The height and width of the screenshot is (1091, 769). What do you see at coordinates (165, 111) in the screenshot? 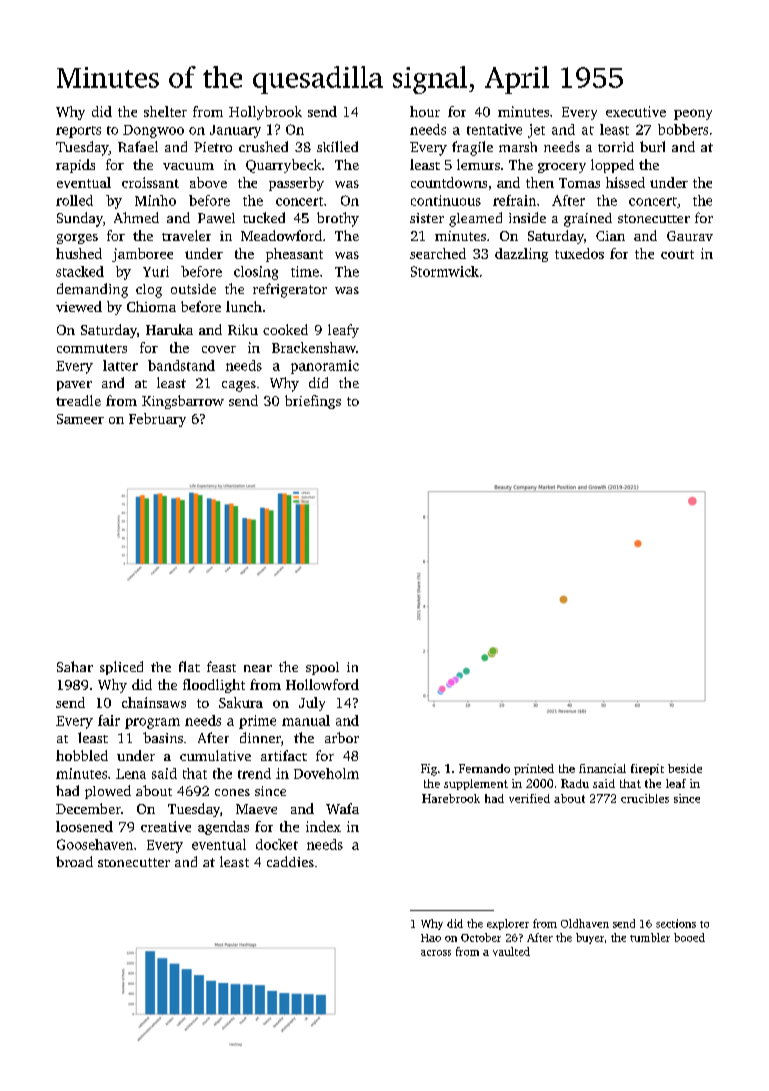
I see `shelter` at bounding box center [165, 111].
